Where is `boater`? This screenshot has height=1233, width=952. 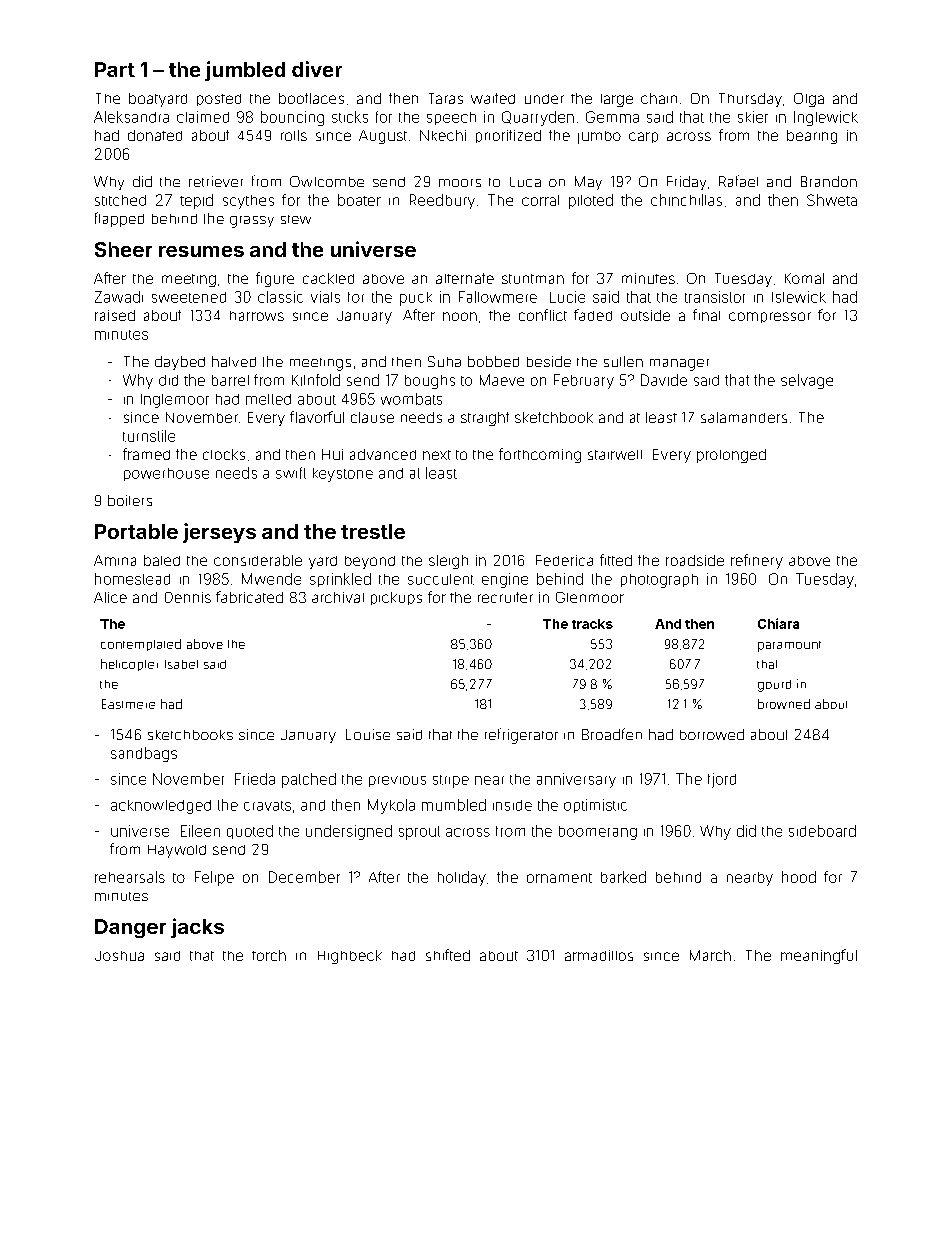 boater is located at coordinates (359, 200).
